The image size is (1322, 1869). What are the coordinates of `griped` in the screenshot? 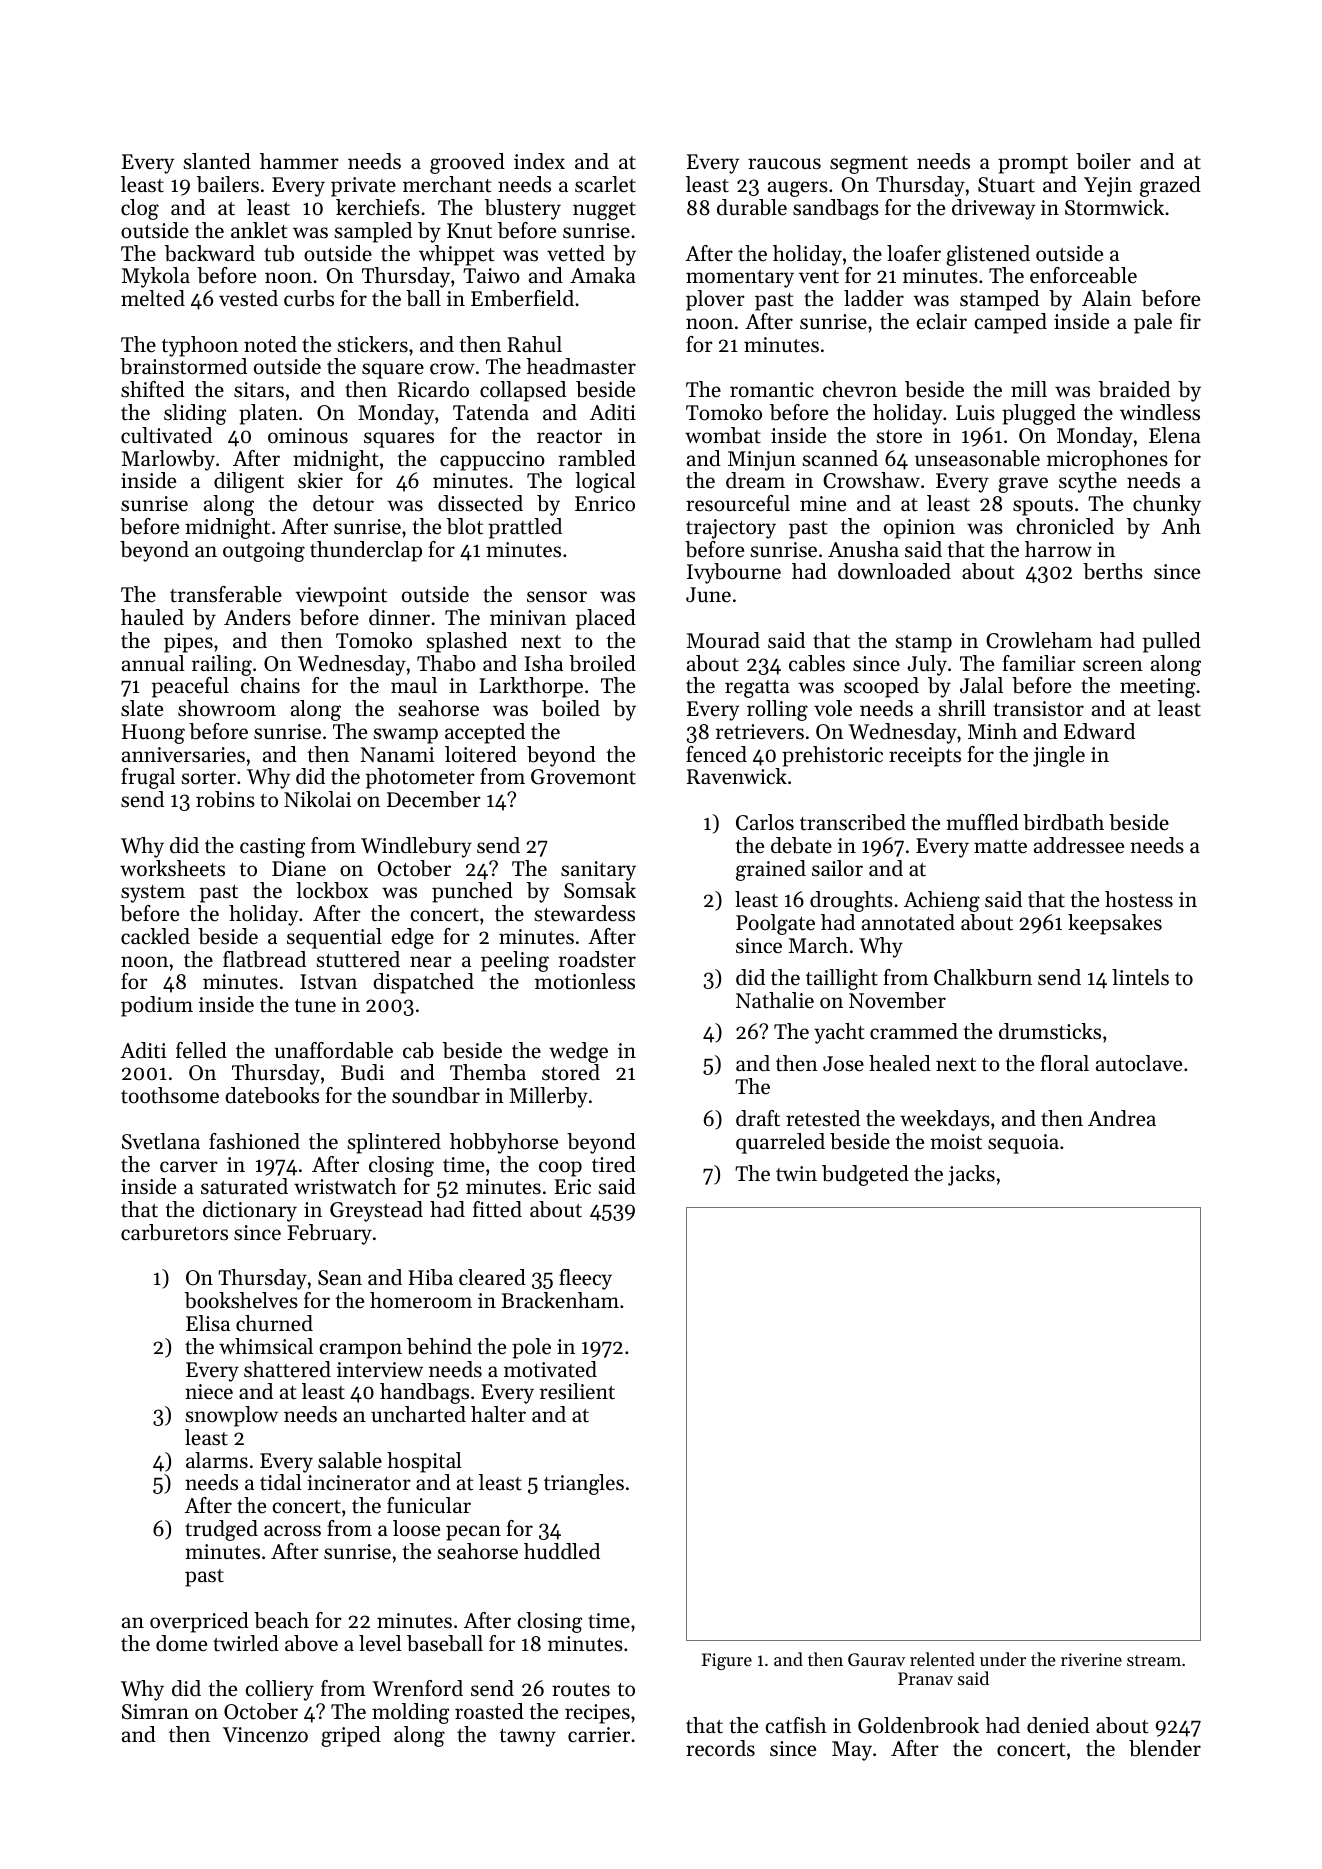 It's located at (351, 1736).
